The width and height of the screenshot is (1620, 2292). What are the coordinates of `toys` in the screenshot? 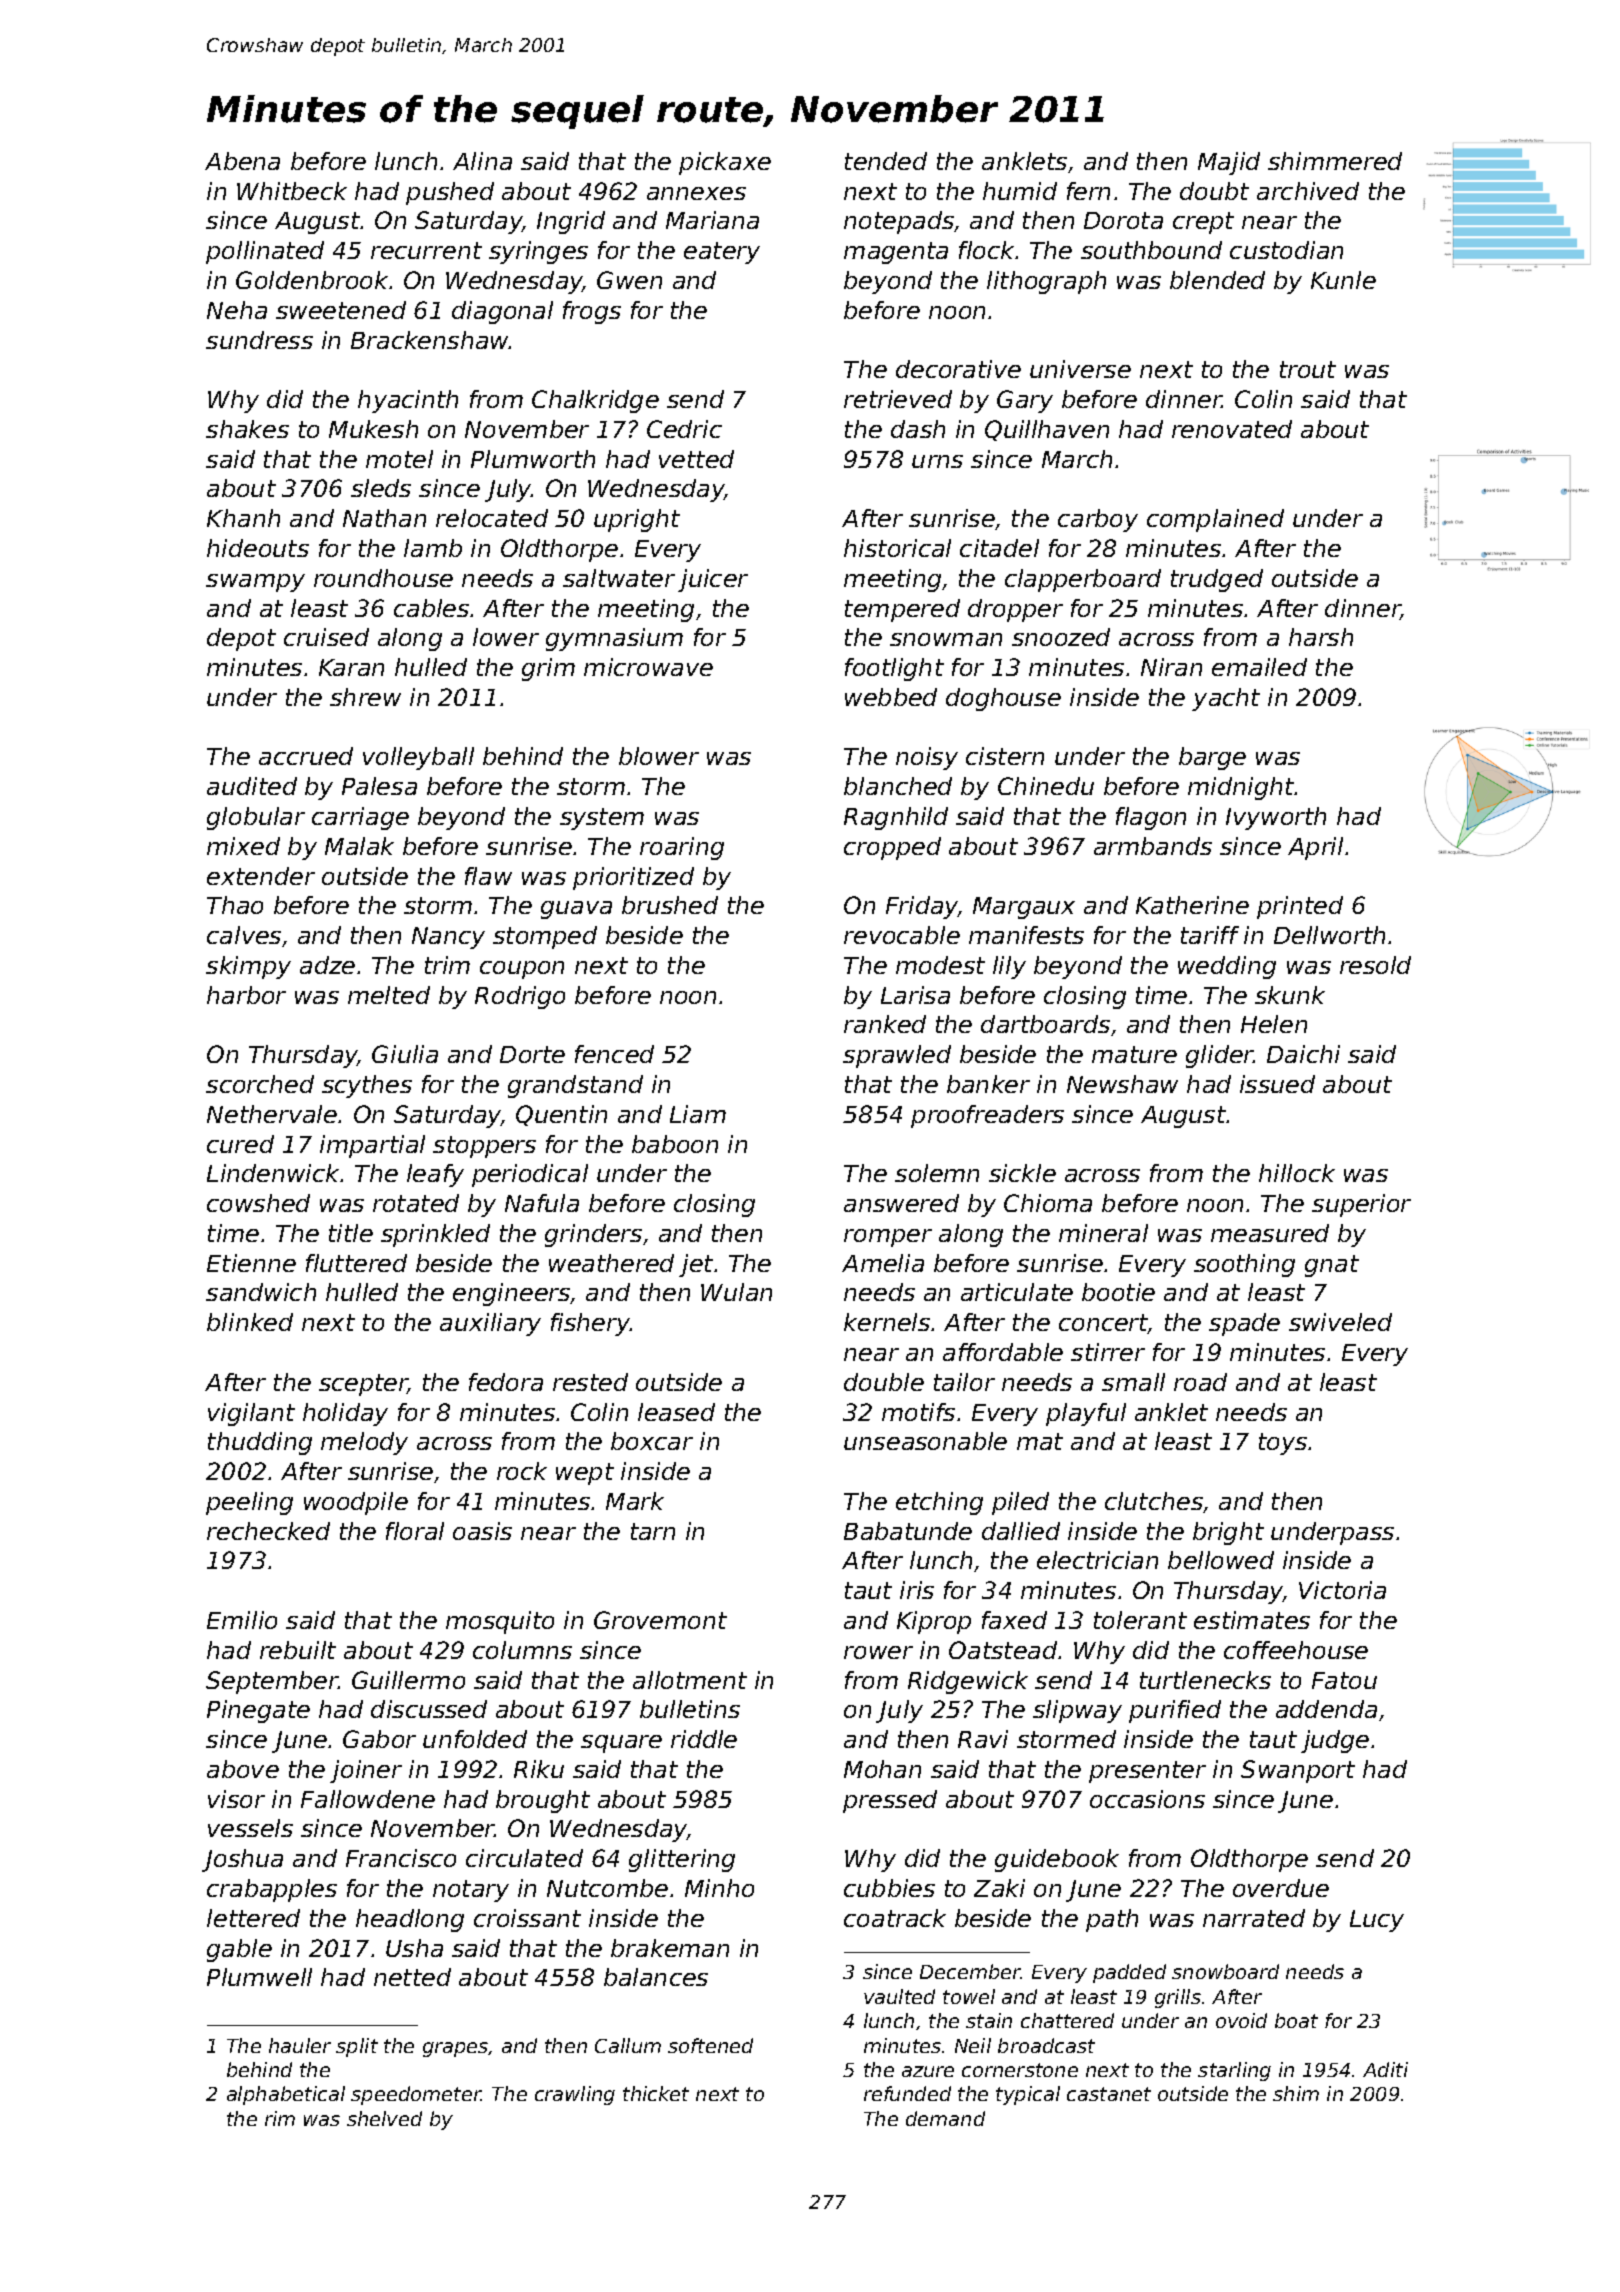 It's located at (1283, 1444).
